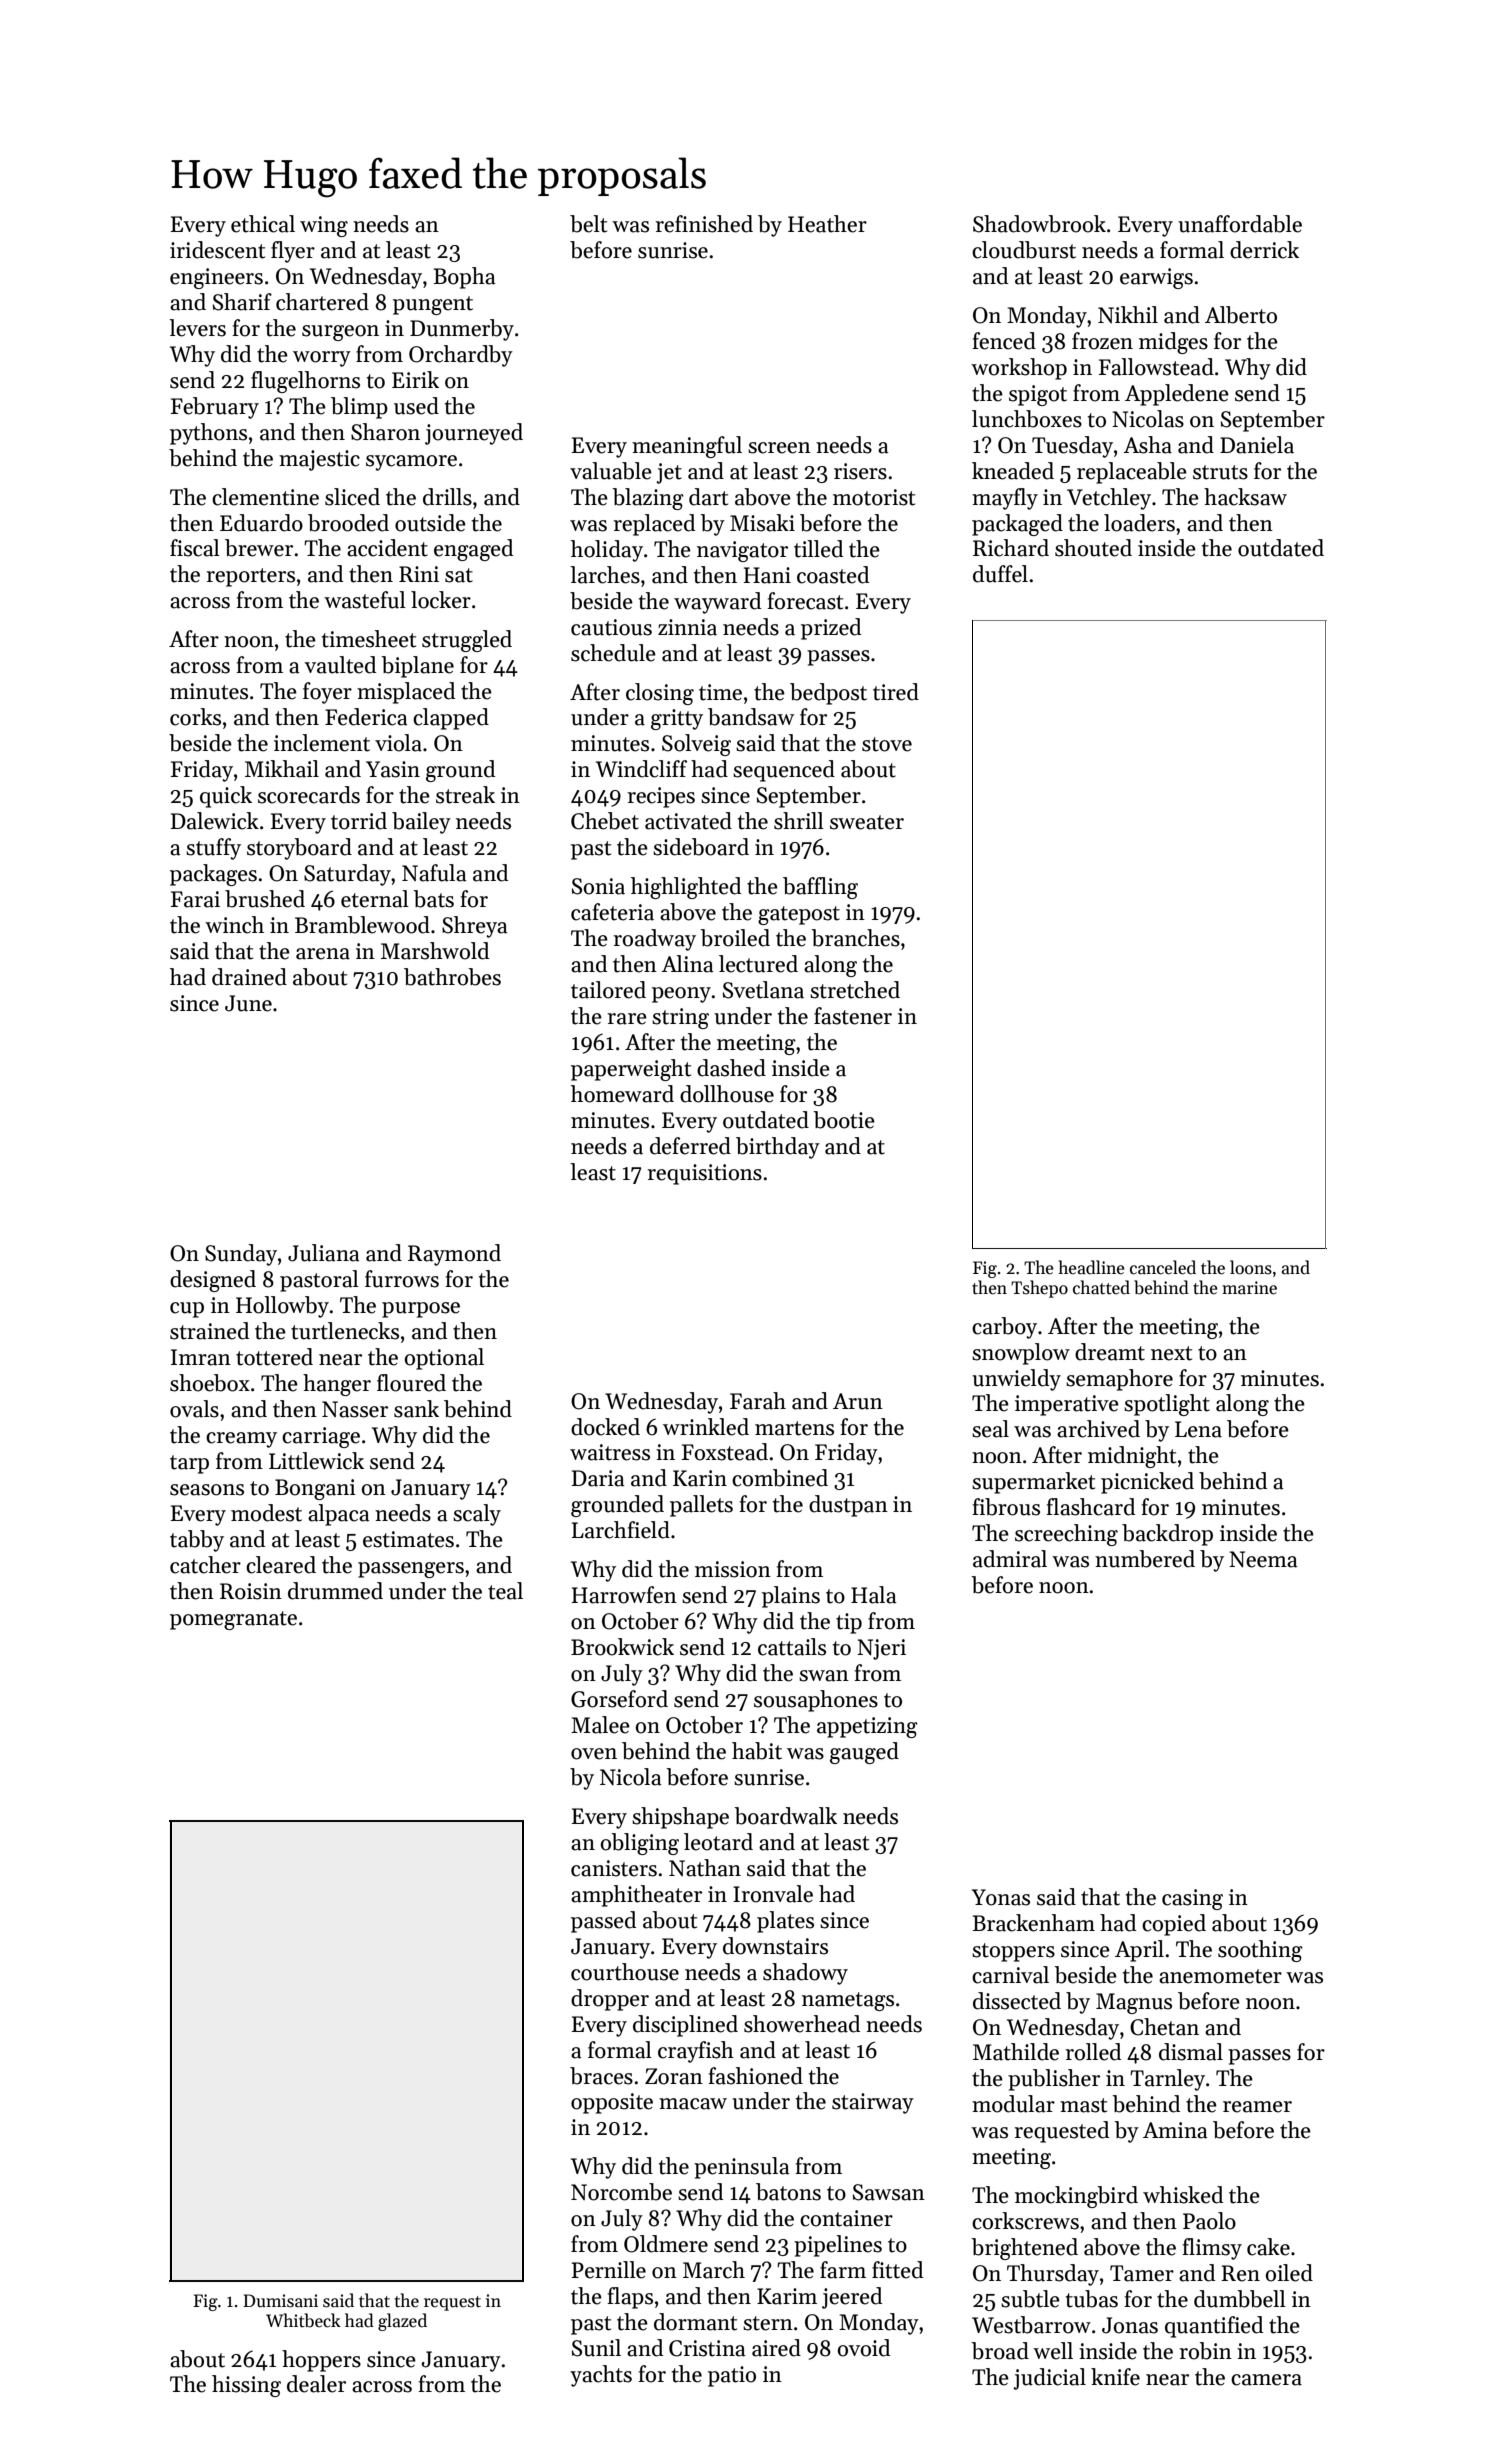  I want to click on mayfly, so click(1005, 499).
